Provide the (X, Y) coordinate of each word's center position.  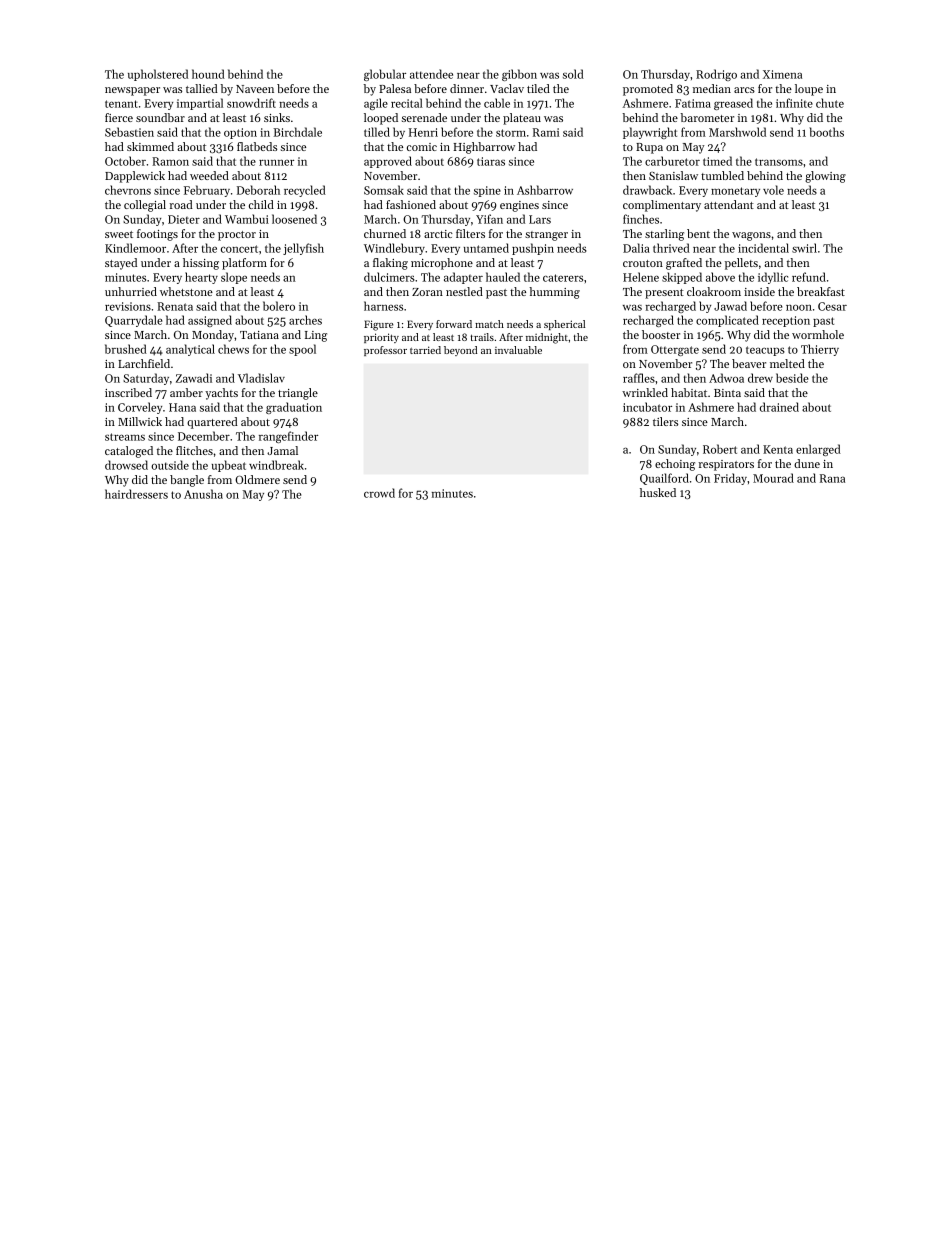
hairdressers (136, 494)
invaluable (518, 350)
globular (385, 75)
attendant (729, 204)
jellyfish (303, 249)
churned (385, 233)
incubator (647, 407)
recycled (305, 191)
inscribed (128, 392)
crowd (379, 493)
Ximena (782, 74)
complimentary (662, 206)
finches (641, 219)
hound (208, 74)
